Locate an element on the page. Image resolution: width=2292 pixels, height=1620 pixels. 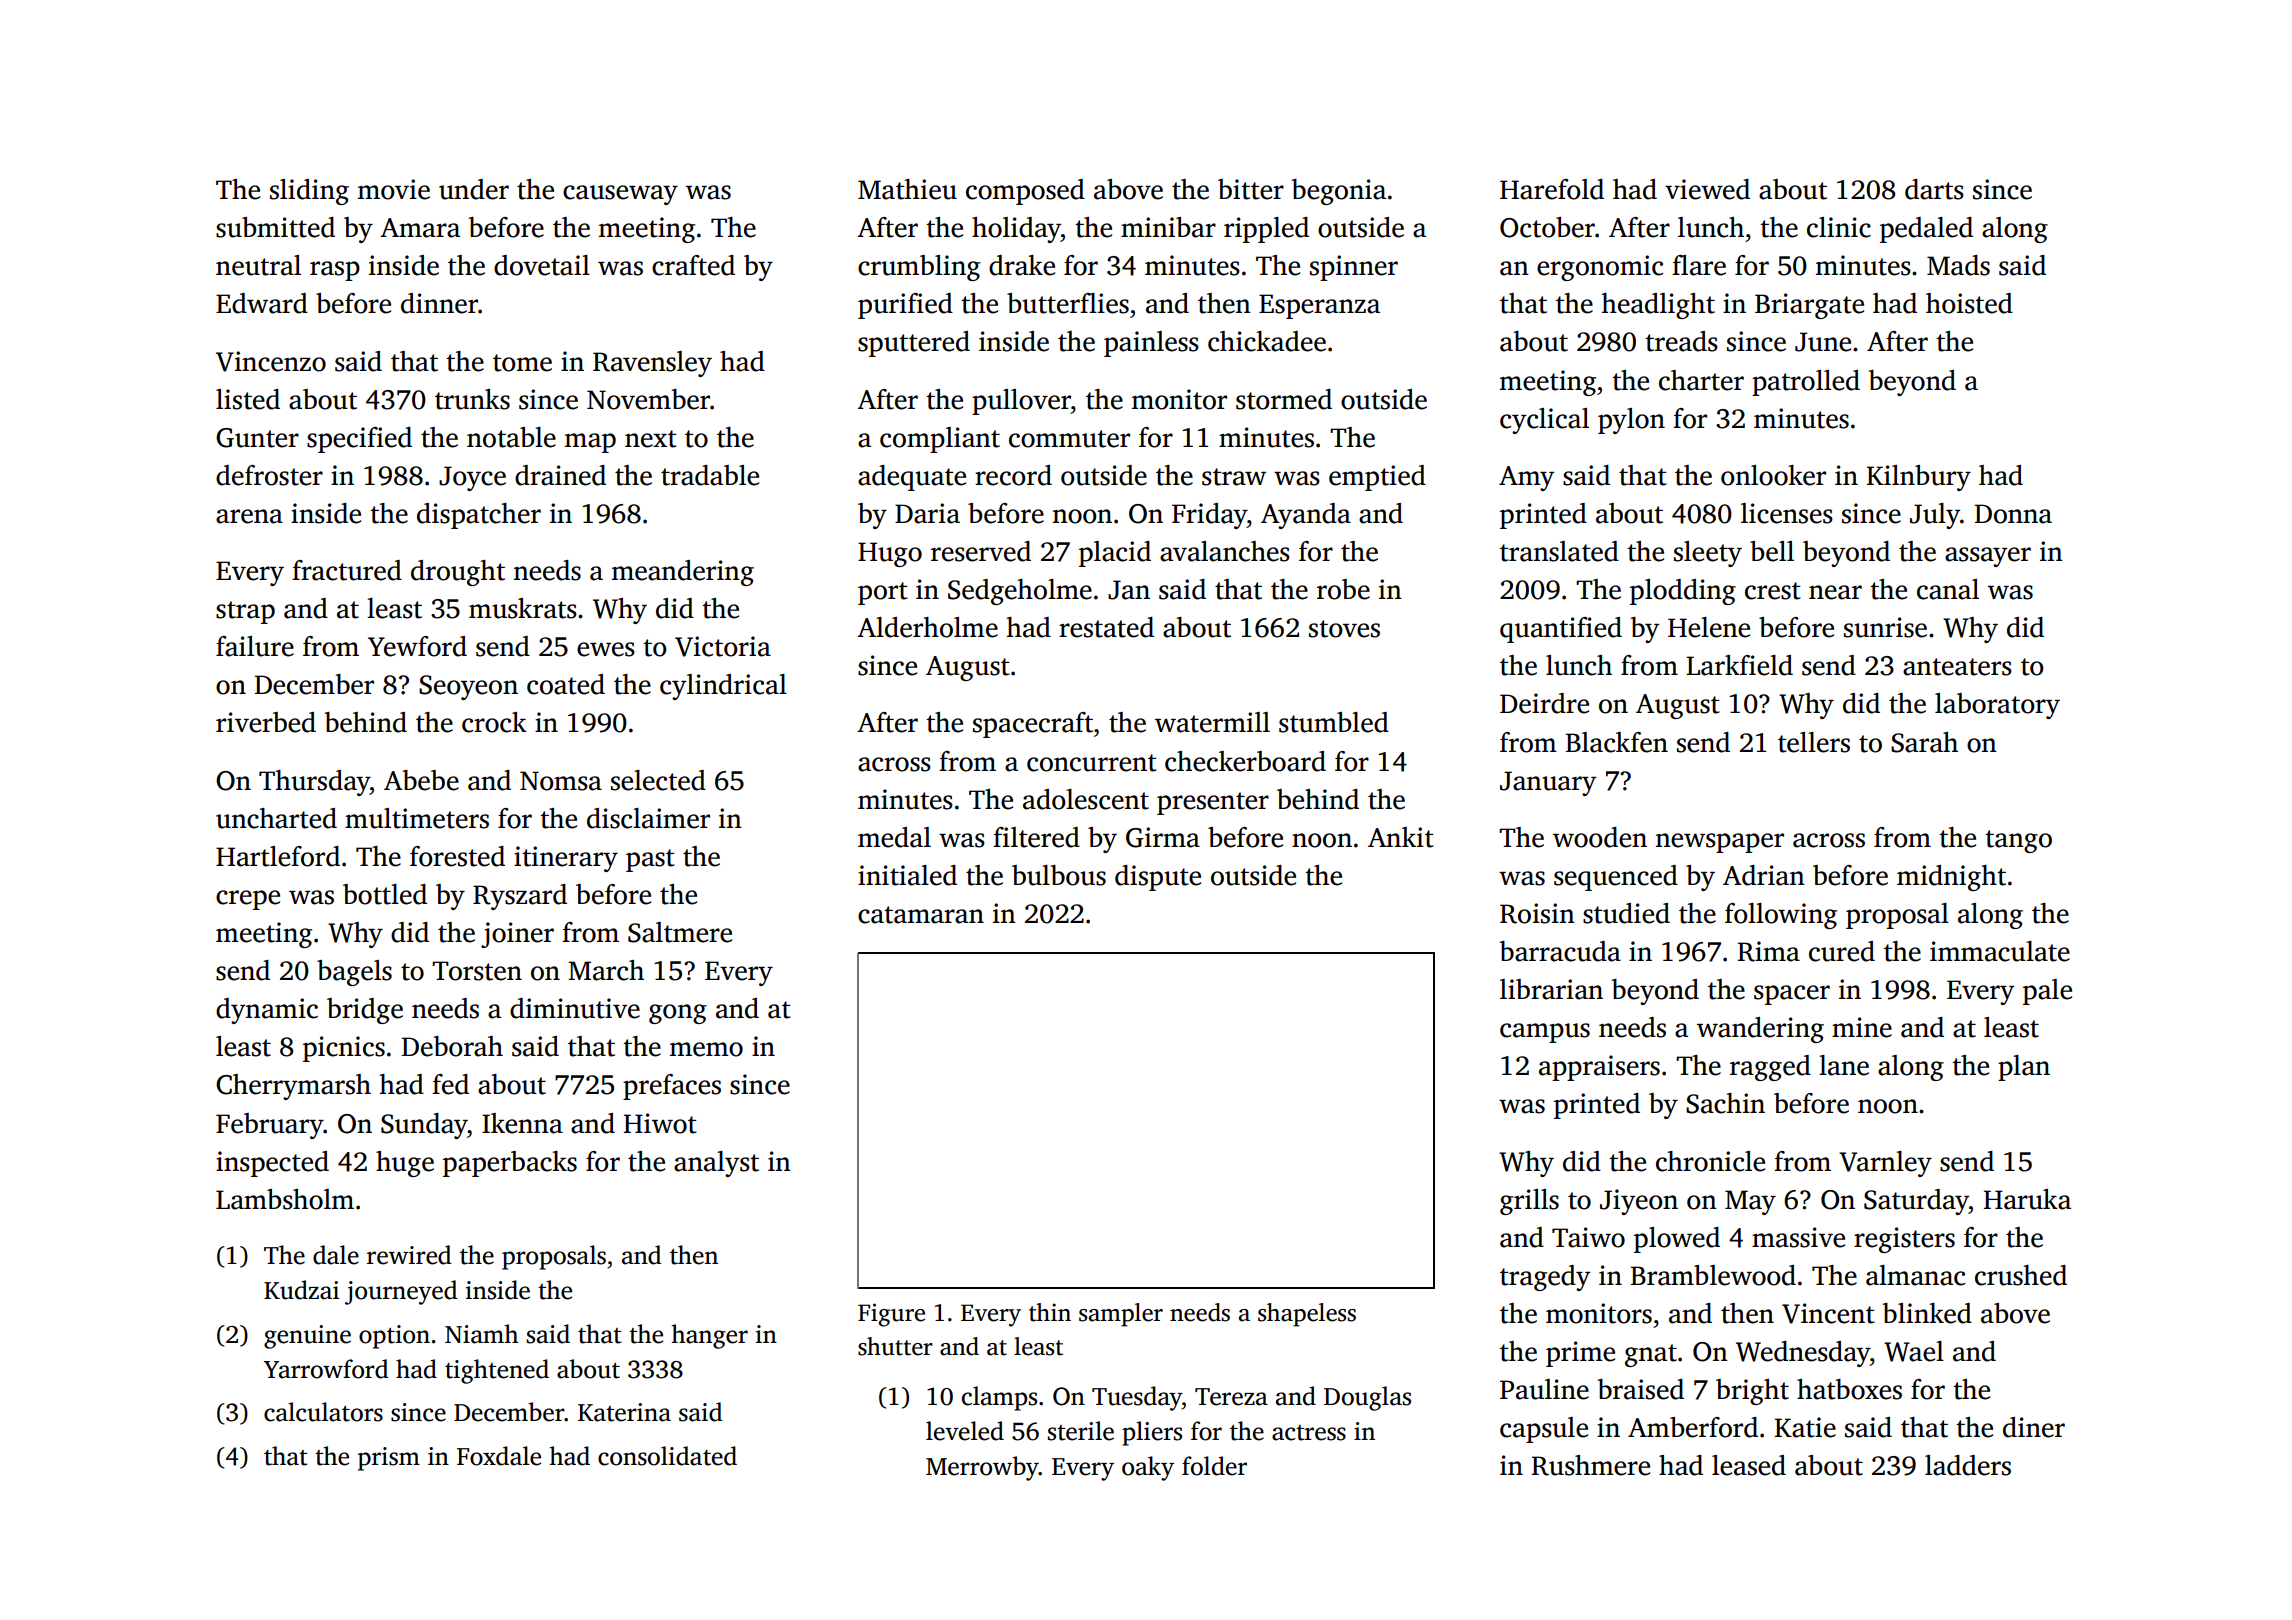
ewes is located at coordinates (606, 649).
